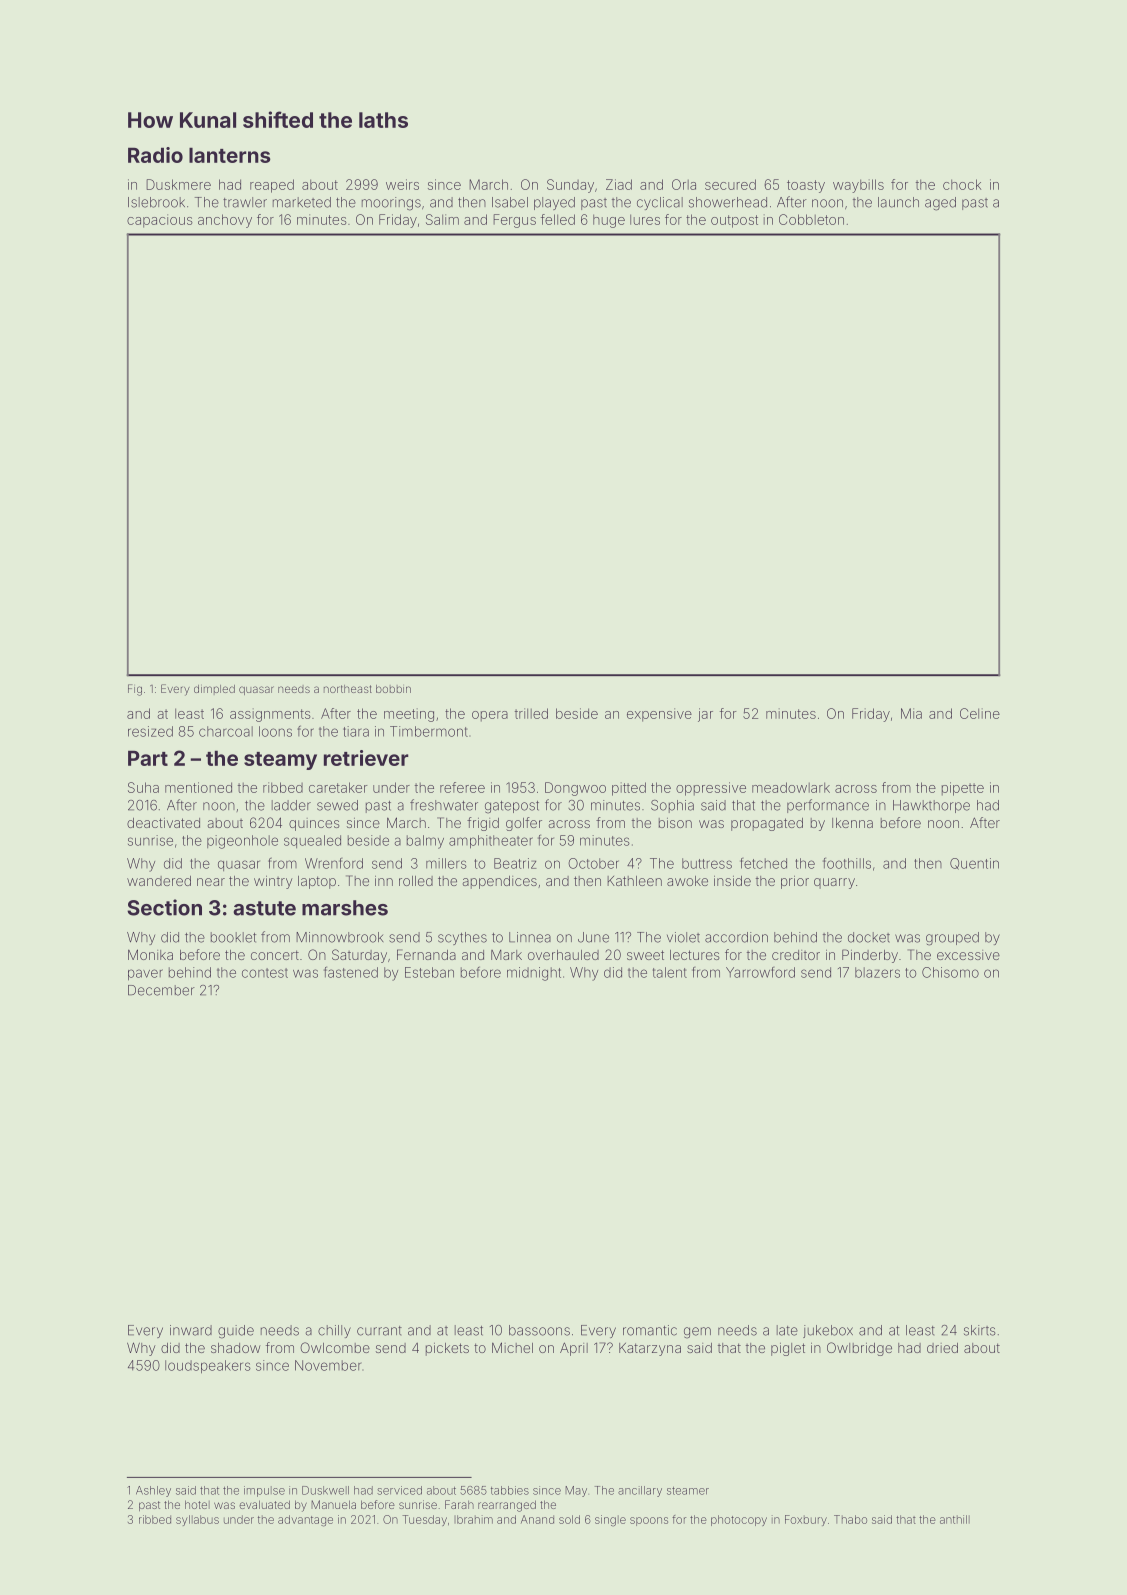 The image size is (1127, 1595). Describe the element at coordinates (264, 1491) in the document. I see `impulse` at that location.
